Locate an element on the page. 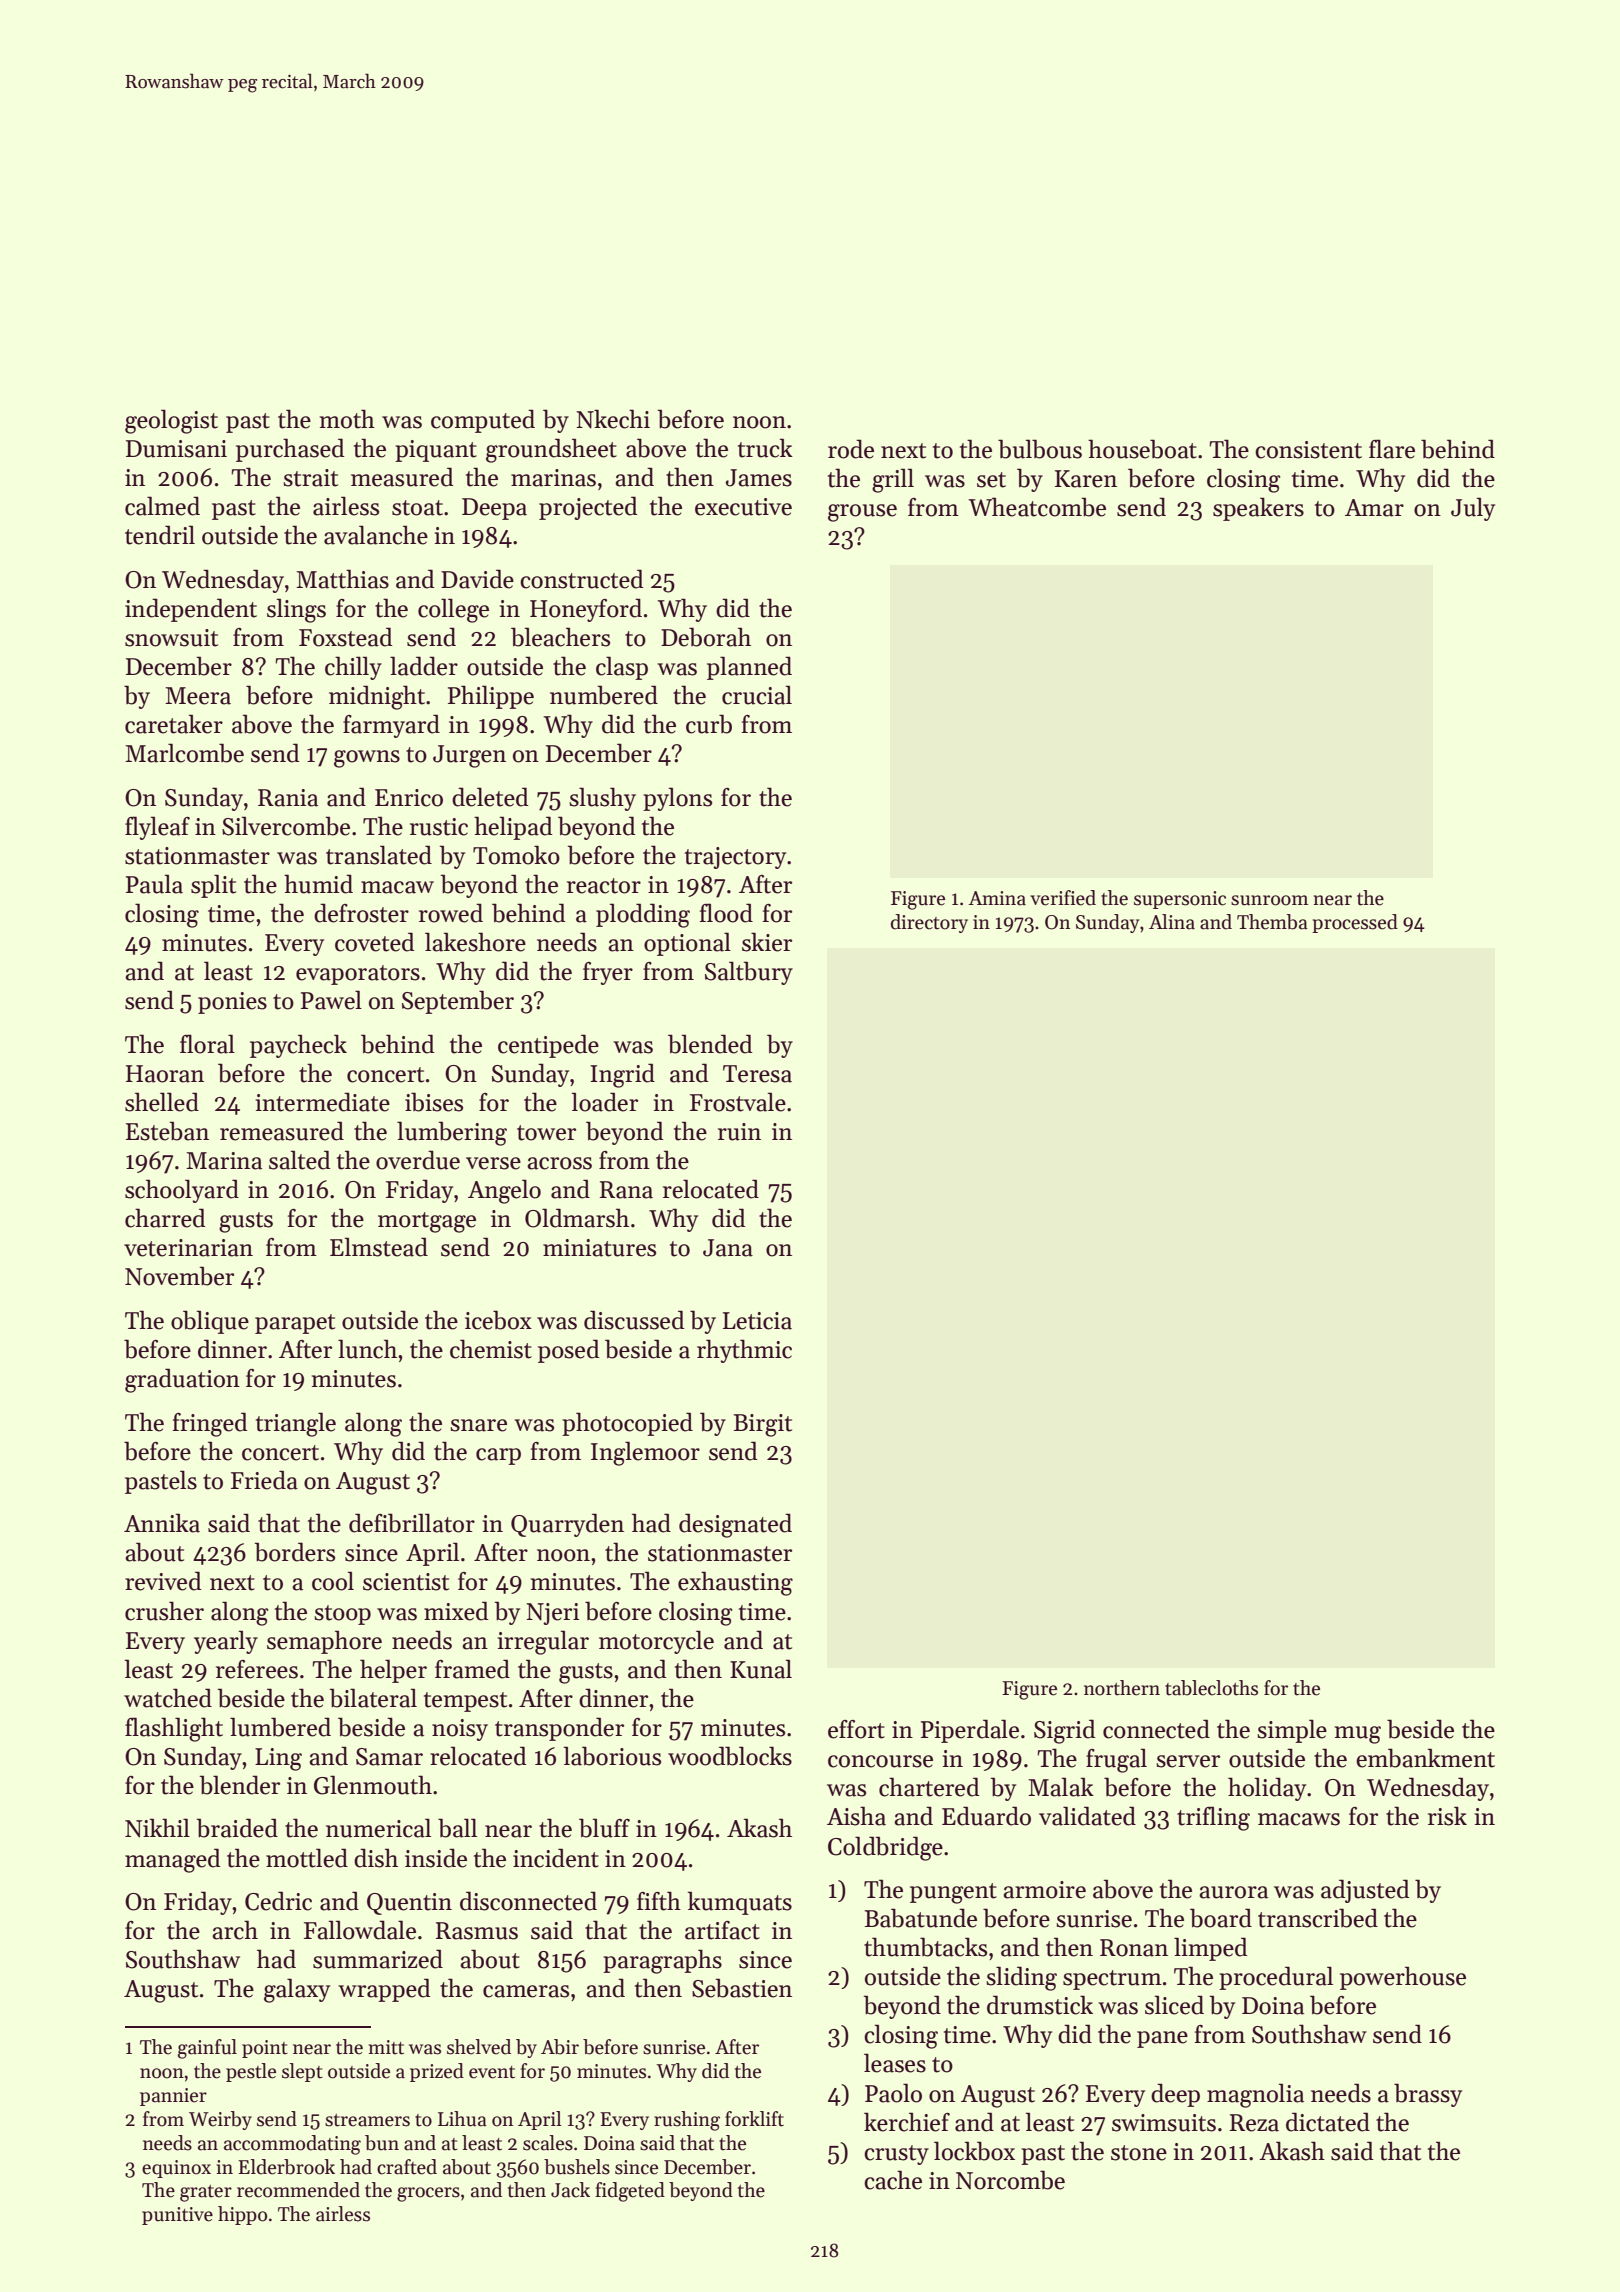 This document has height=2292, width=1620. cache is located at coordinates (893, 2180).
